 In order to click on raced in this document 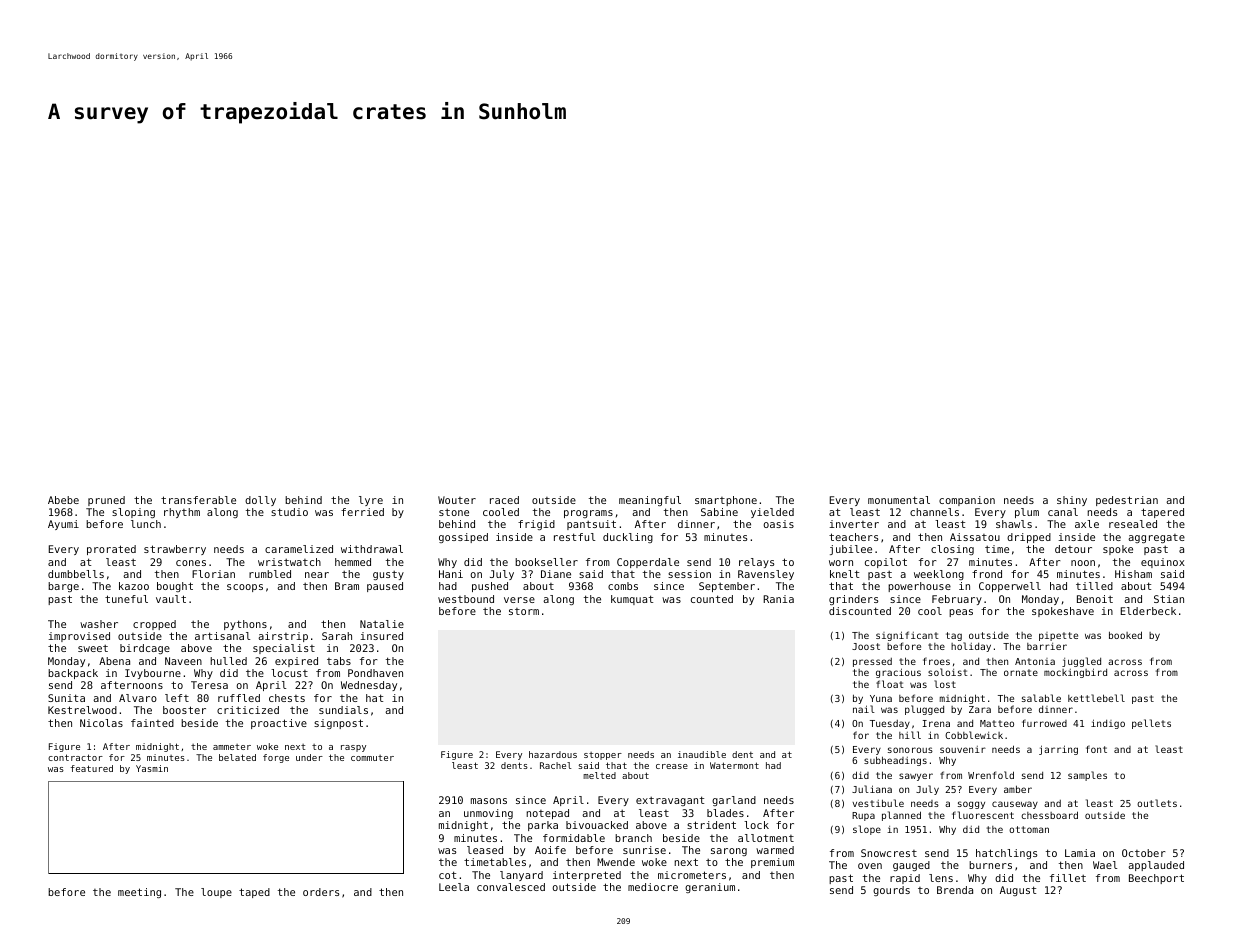, I will do `click(504, 500)`.
